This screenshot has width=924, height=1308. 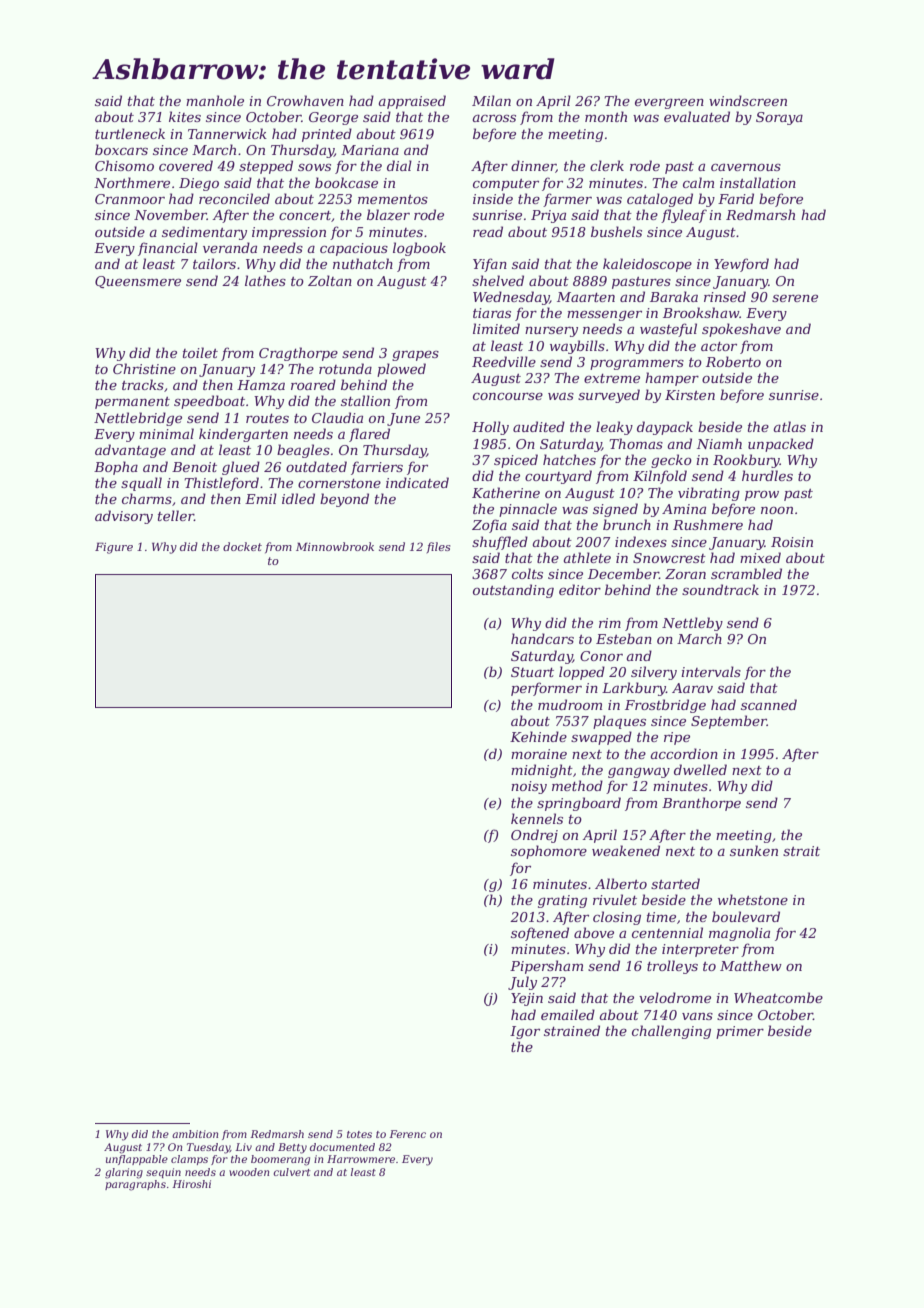 I want to click on unflappable, so click(x=137, y=1160).
